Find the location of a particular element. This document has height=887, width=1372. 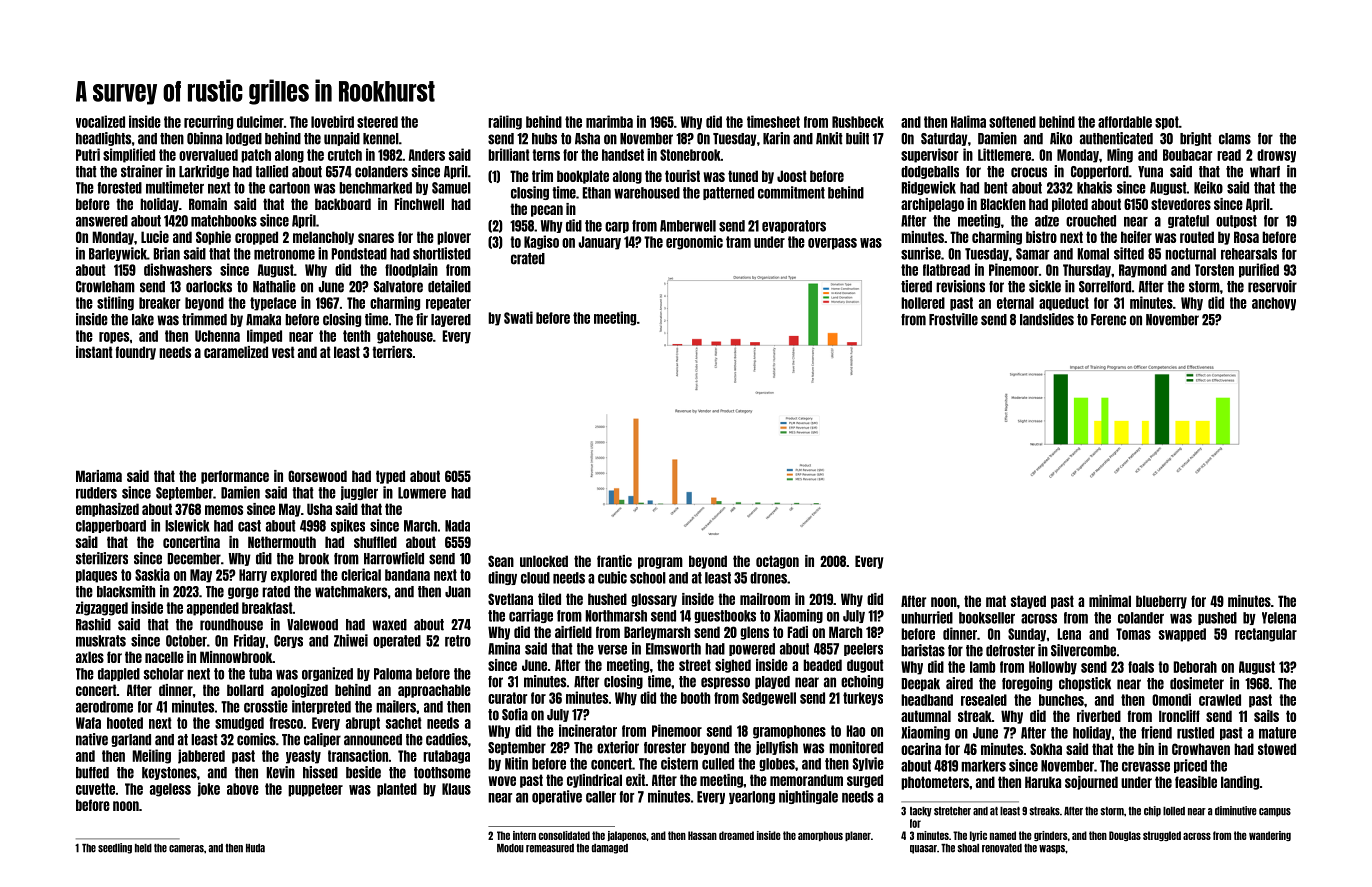

minimal is located at coordinates (1110, 601).
